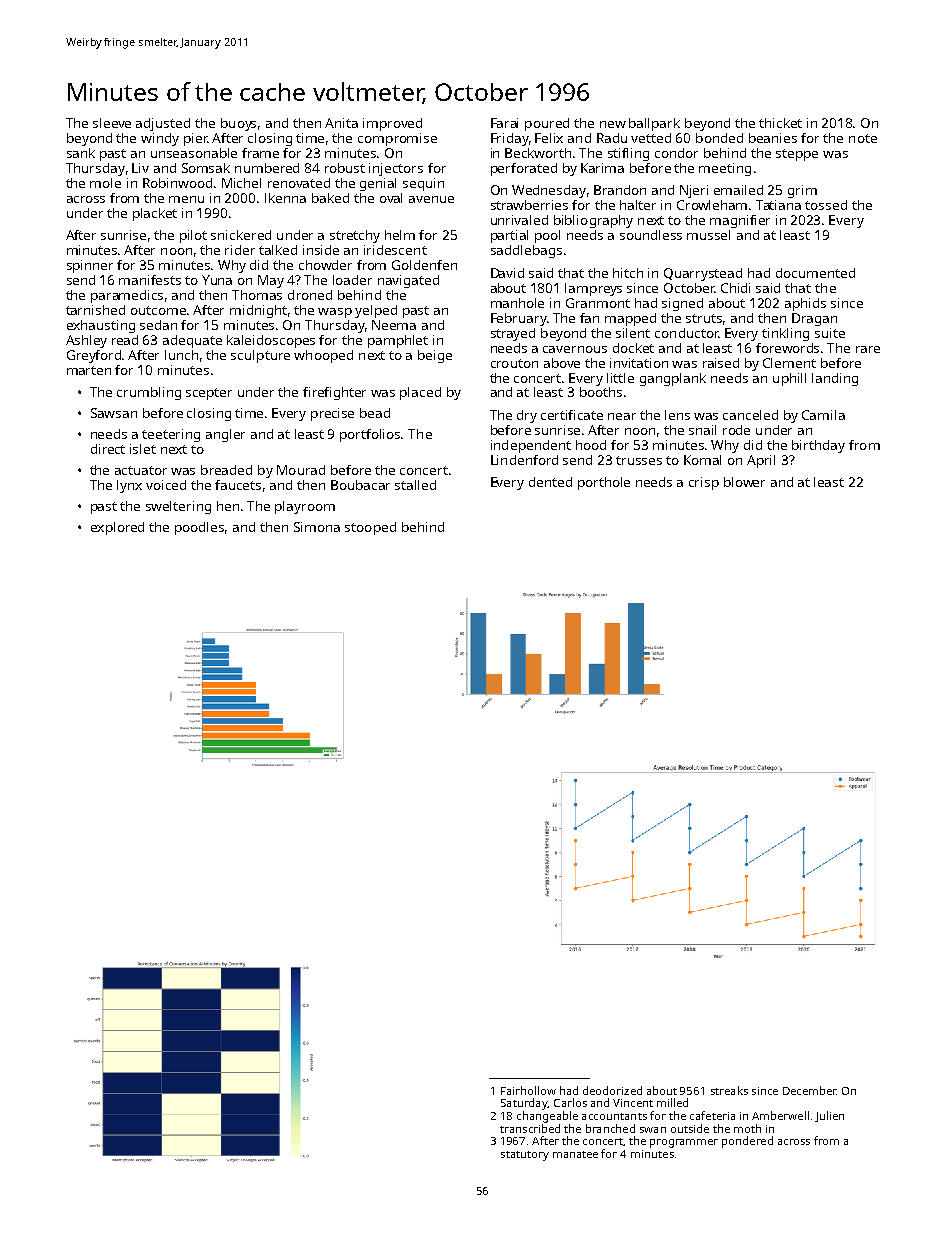 This screenshot has width=952, height=1233. Describe the element at coordinates (612, 1090) in the screenshot. I see `deodorized` at that location.
